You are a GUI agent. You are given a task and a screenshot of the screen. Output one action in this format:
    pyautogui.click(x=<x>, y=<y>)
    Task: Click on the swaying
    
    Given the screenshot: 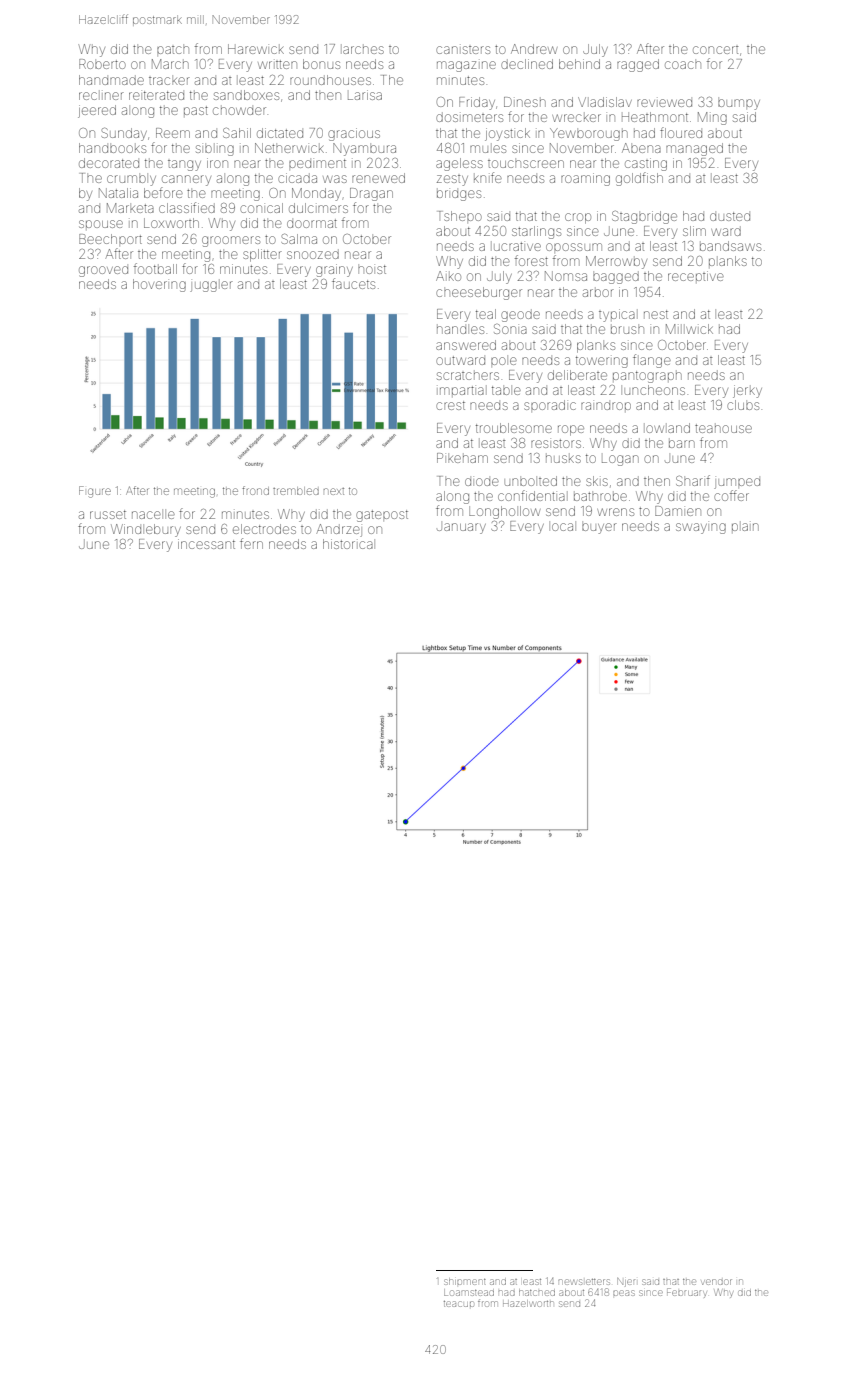 What is the action you would take?
    pyautogui.click(x=701, y=528)
